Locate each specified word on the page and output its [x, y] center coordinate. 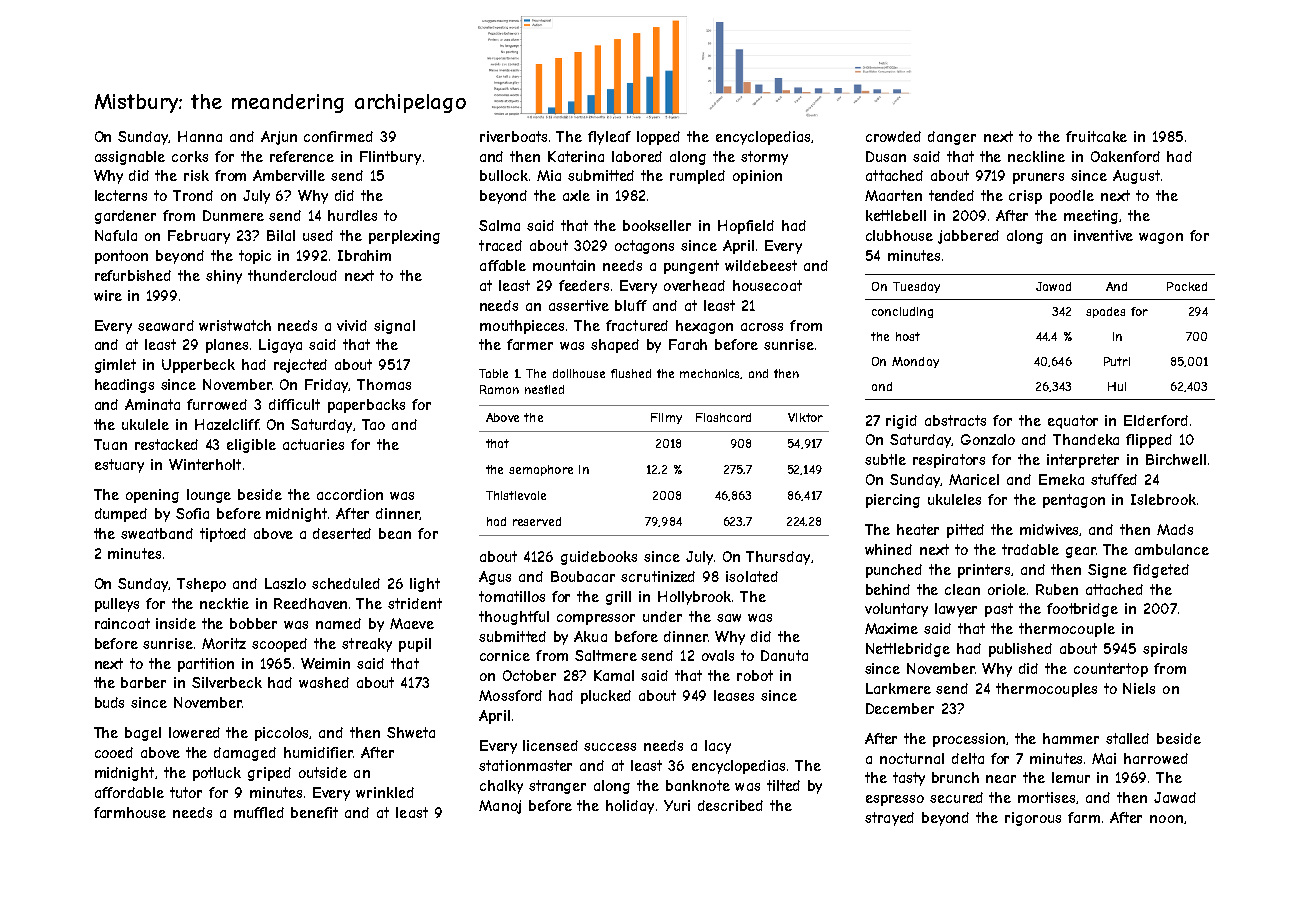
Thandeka [1086, 439]
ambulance [1172, 549]
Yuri [677, 805]
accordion [350, 494]
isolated [752, 576]
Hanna [200, 136]
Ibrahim [364, 255]
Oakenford [1125, 156]
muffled [259, 812]
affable [503, 265]
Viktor [805, 417]
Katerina [576, 156]
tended [951, 195]
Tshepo [201, 585]
